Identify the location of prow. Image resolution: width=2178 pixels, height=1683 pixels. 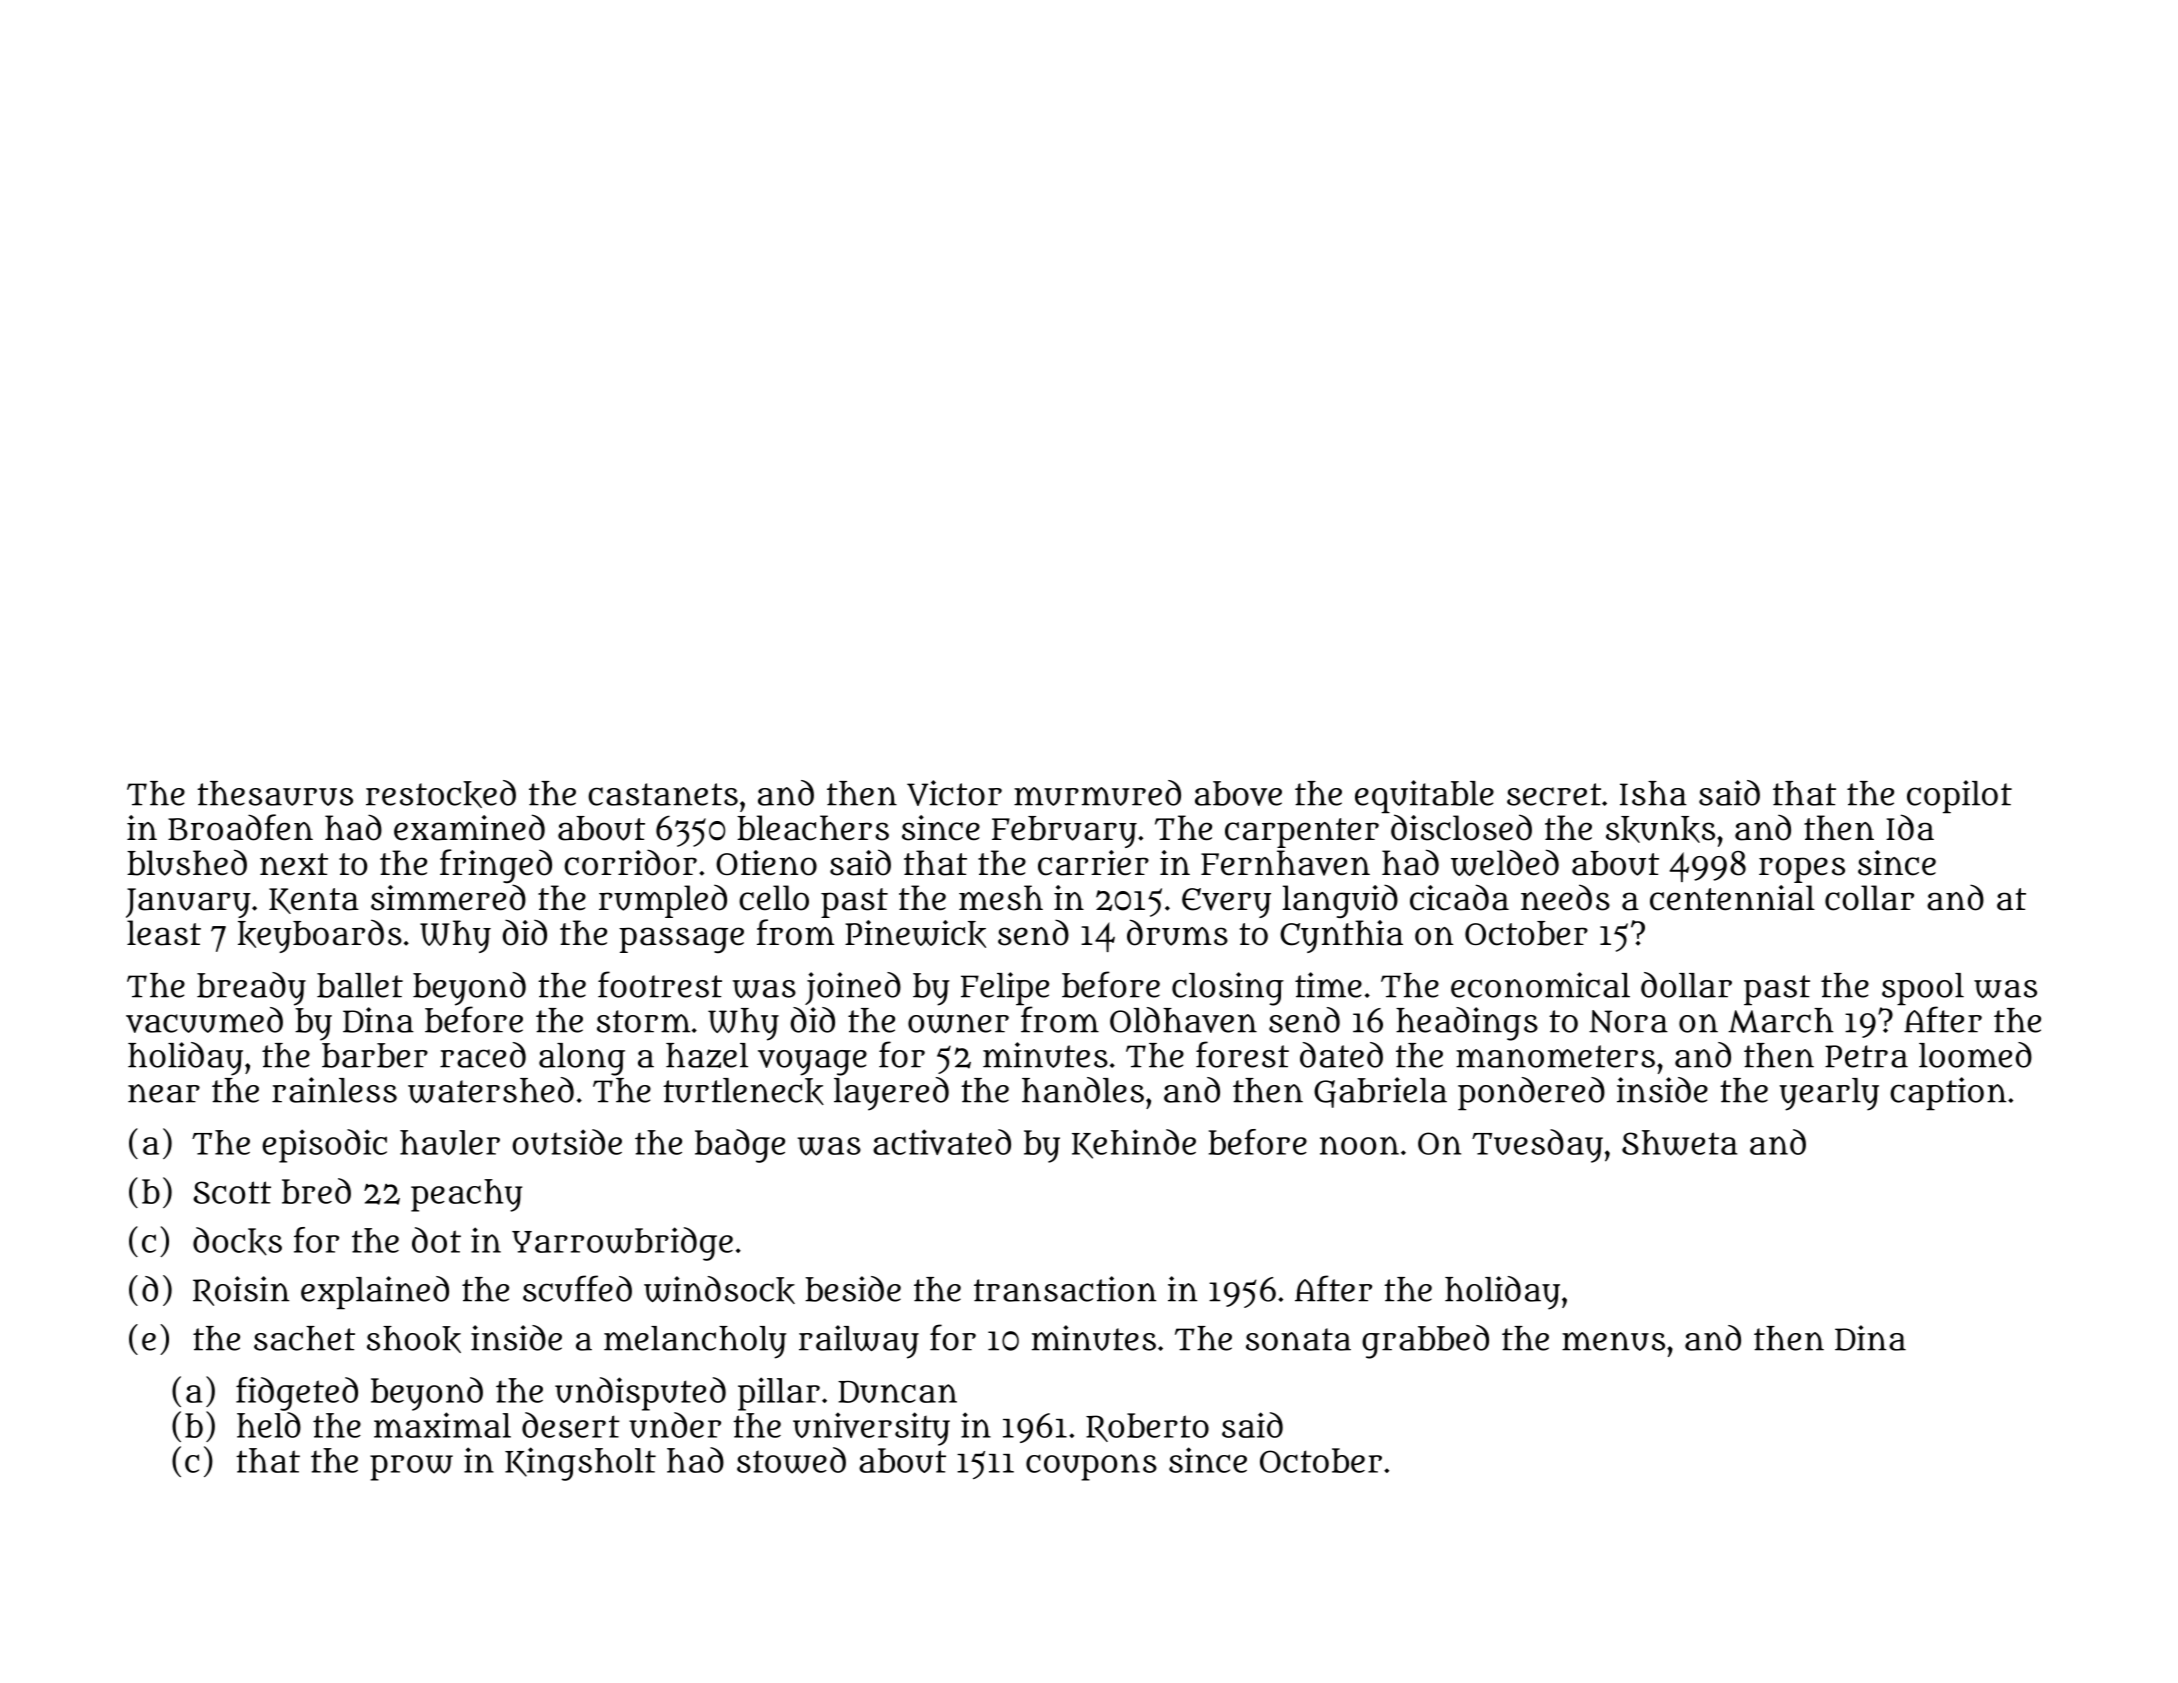
(411, 1468).
